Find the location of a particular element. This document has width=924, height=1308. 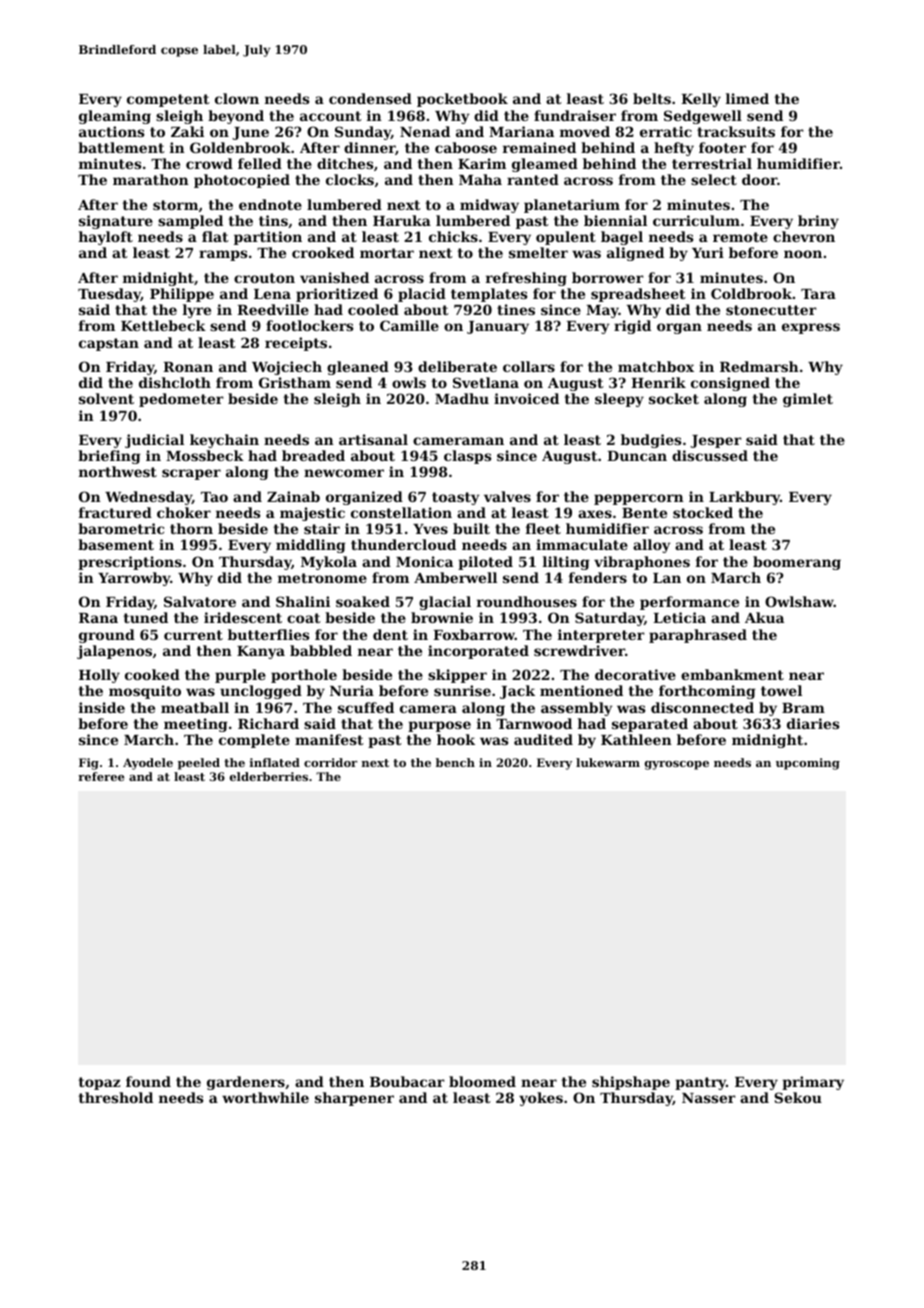

bloomed is located at coordinates (482, 1081).
